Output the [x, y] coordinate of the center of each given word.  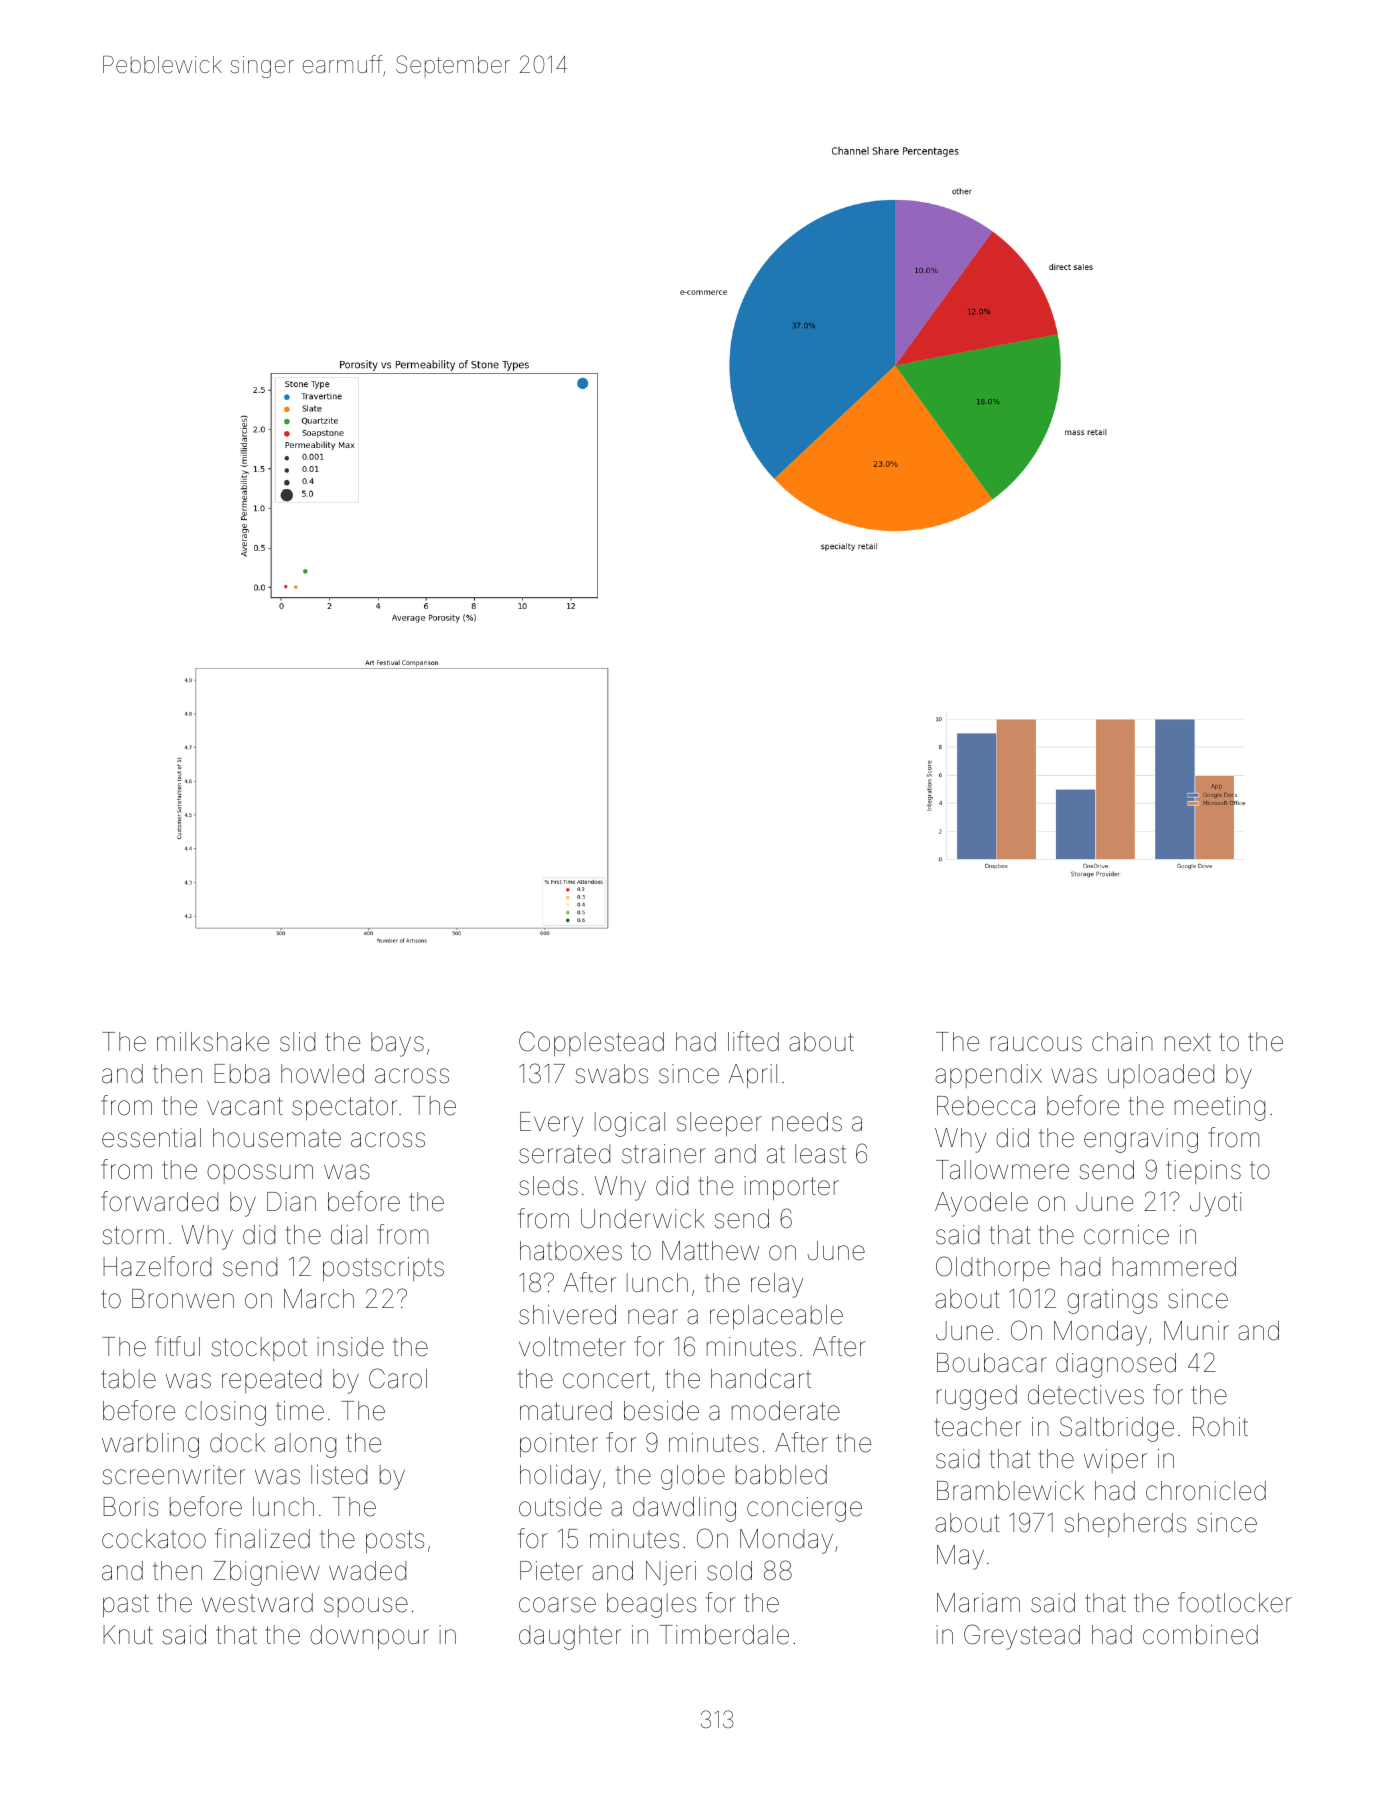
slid [297, 1042]
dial [349, 1235]
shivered [567, 1315]
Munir [1196, 1330]
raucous [1036, 1044]
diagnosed [1116, 1365]
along [305, 1445]
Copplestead [591, 1043]
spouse [366, 1607]
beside [661, 1411]
